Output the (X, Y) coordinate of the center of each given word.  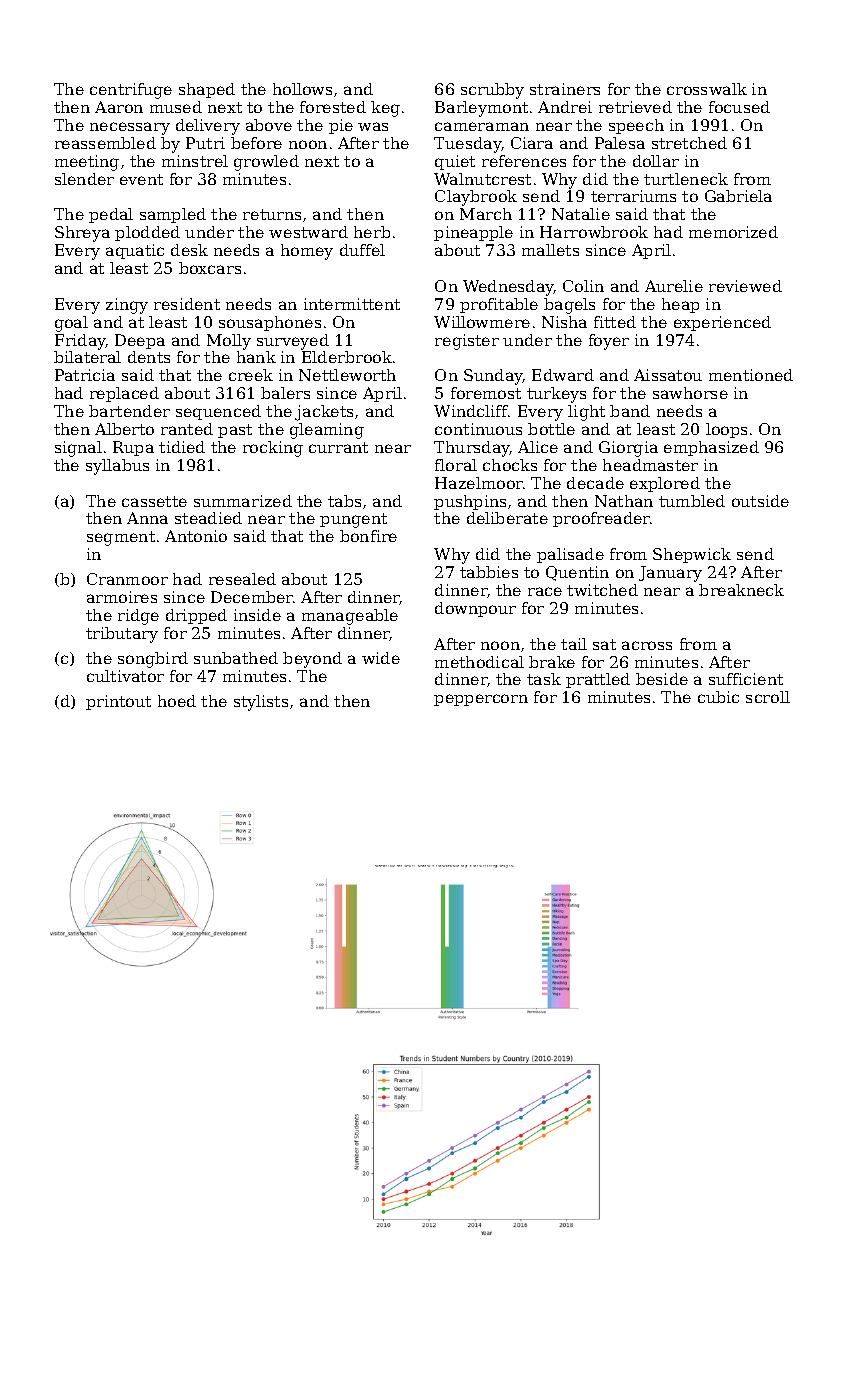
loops (726, 430)
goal (71, 324)
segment (121, 538)
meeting (87, 163)
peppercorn (481, 700)
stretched (689, 143)
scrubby (492, 91)
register (467, 342)
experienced (722, 323)
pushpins (470, 502)
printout (118, 702)
